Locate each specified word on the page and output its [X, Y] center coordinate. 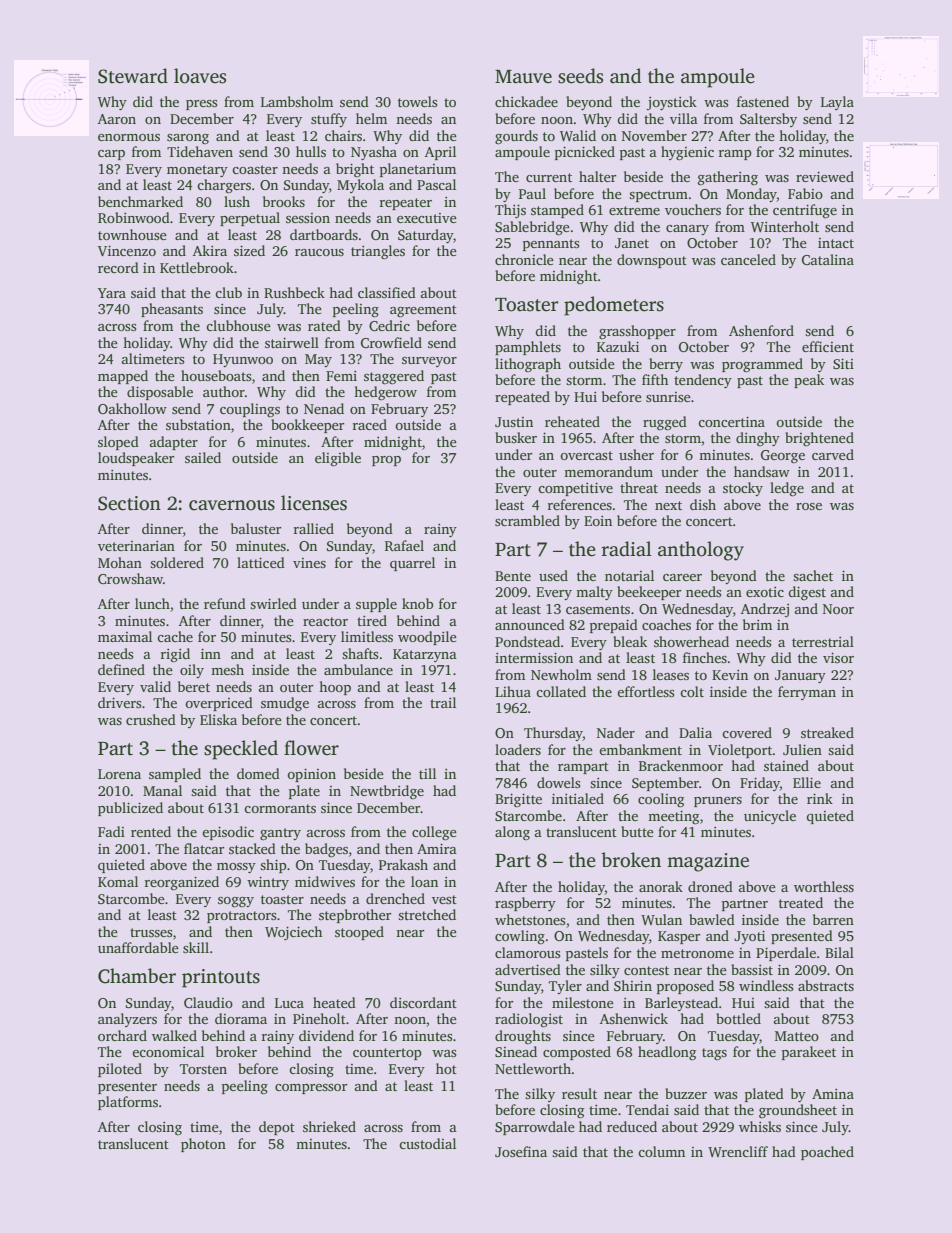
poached [827, 1153]
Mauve [523, 77]
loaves [200, 76]
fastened [763, 101]
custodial [427, 1143]
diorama [241, 1018]
